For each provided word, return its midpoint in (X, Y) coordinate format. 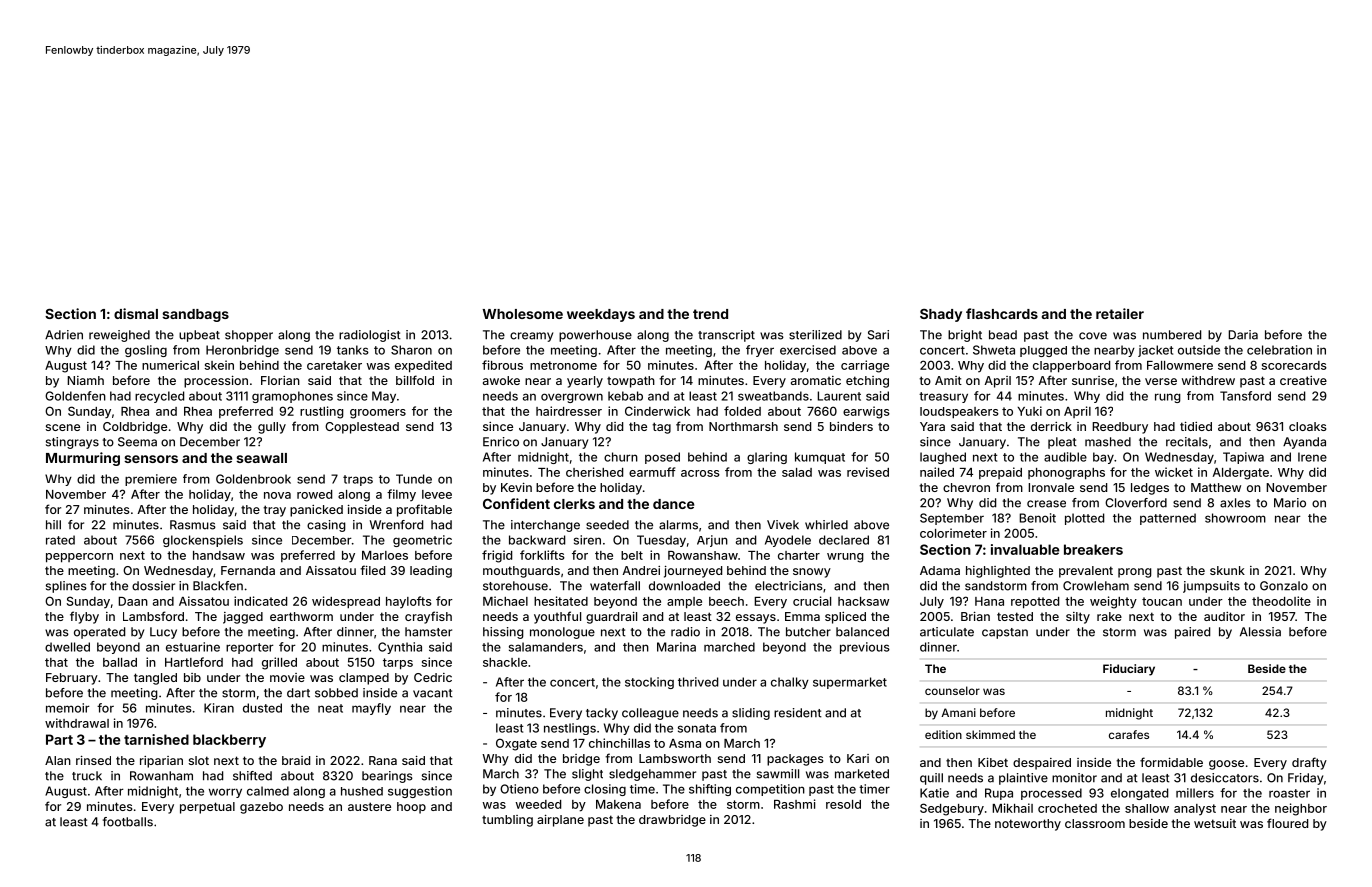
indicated (260, 601)
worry (225, 793)
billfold (415, 380)
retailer (1120, 313)
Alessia (1260, 632)
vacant (433, 693)
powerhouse (595, 336)
